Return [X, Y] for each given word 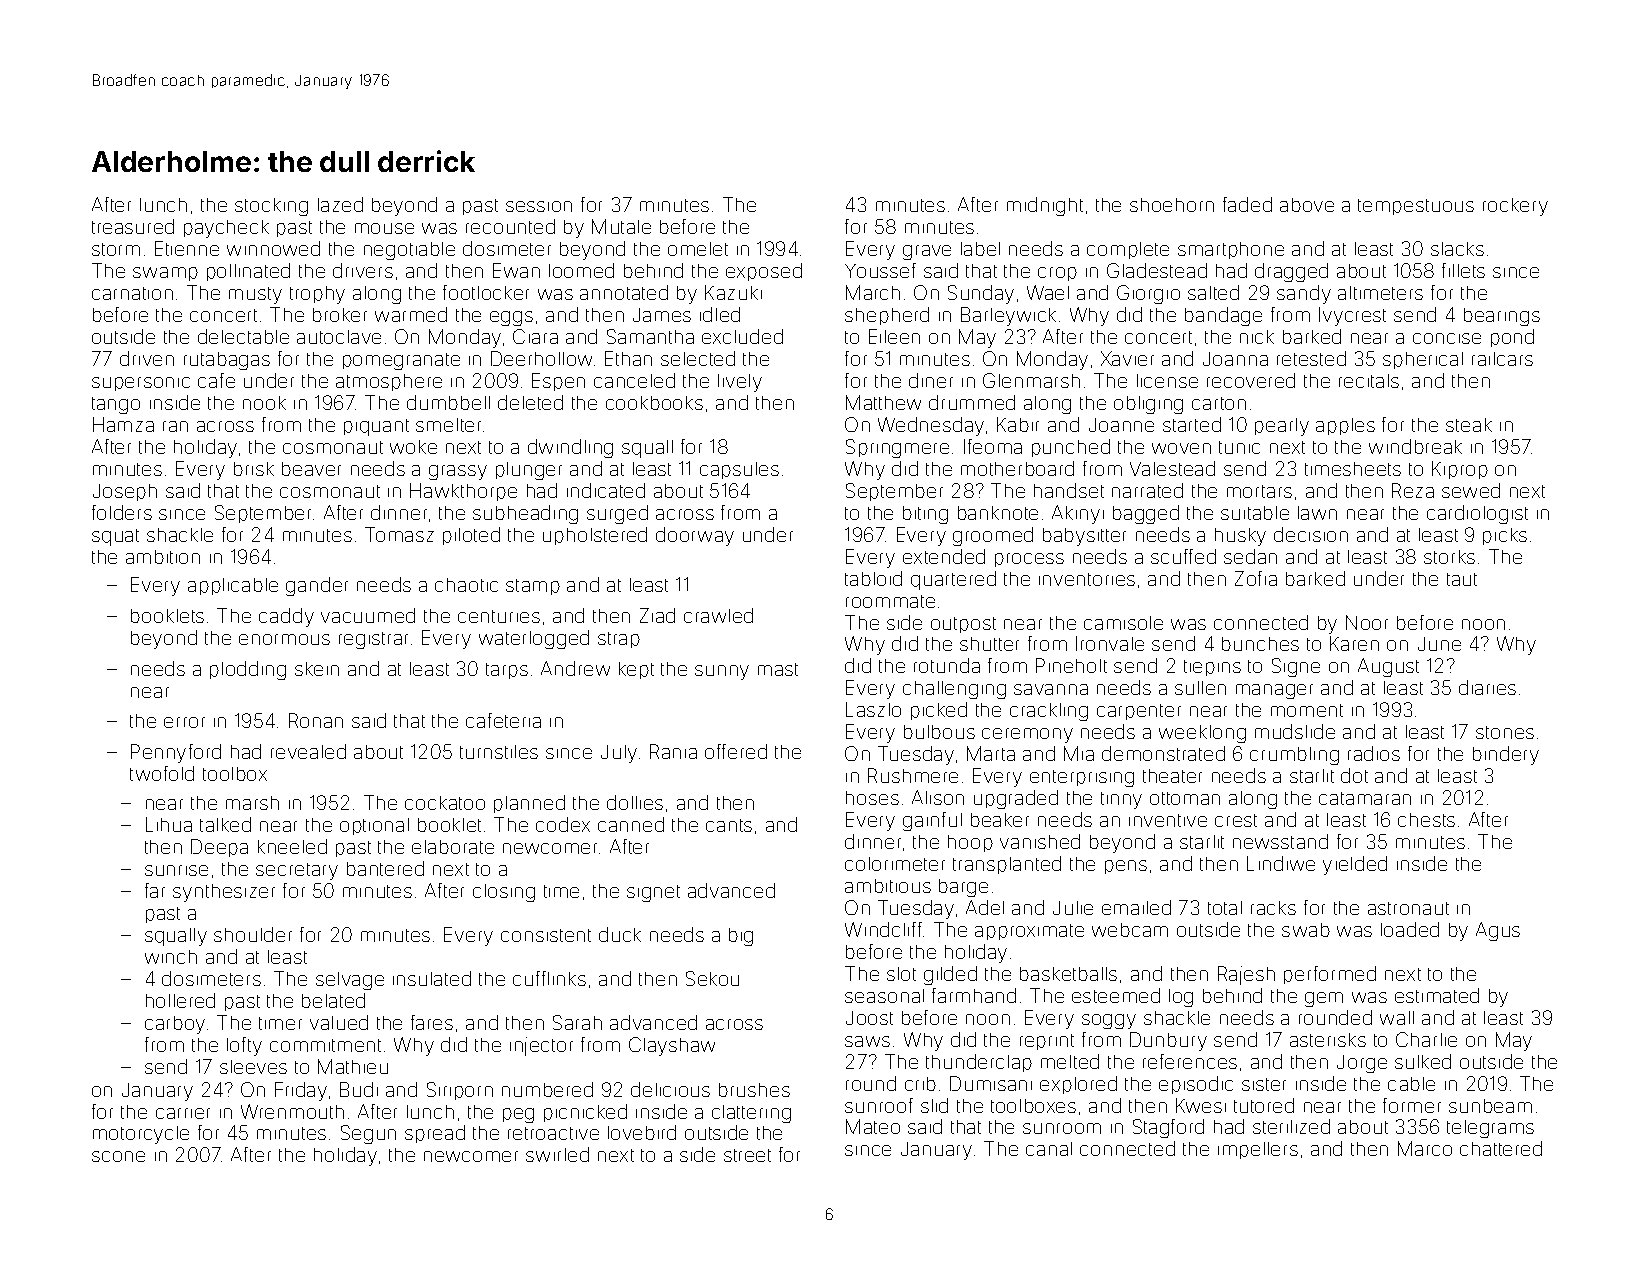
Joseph [125, 492]
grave [927, 252]
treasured [133, 226]
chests [1426, 820]
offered [736, 751]
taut [1462, 579]
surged [617, 514]
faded [1247, 204]
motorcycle [141, 1135]
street [747, 1155]
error [184, 722]
